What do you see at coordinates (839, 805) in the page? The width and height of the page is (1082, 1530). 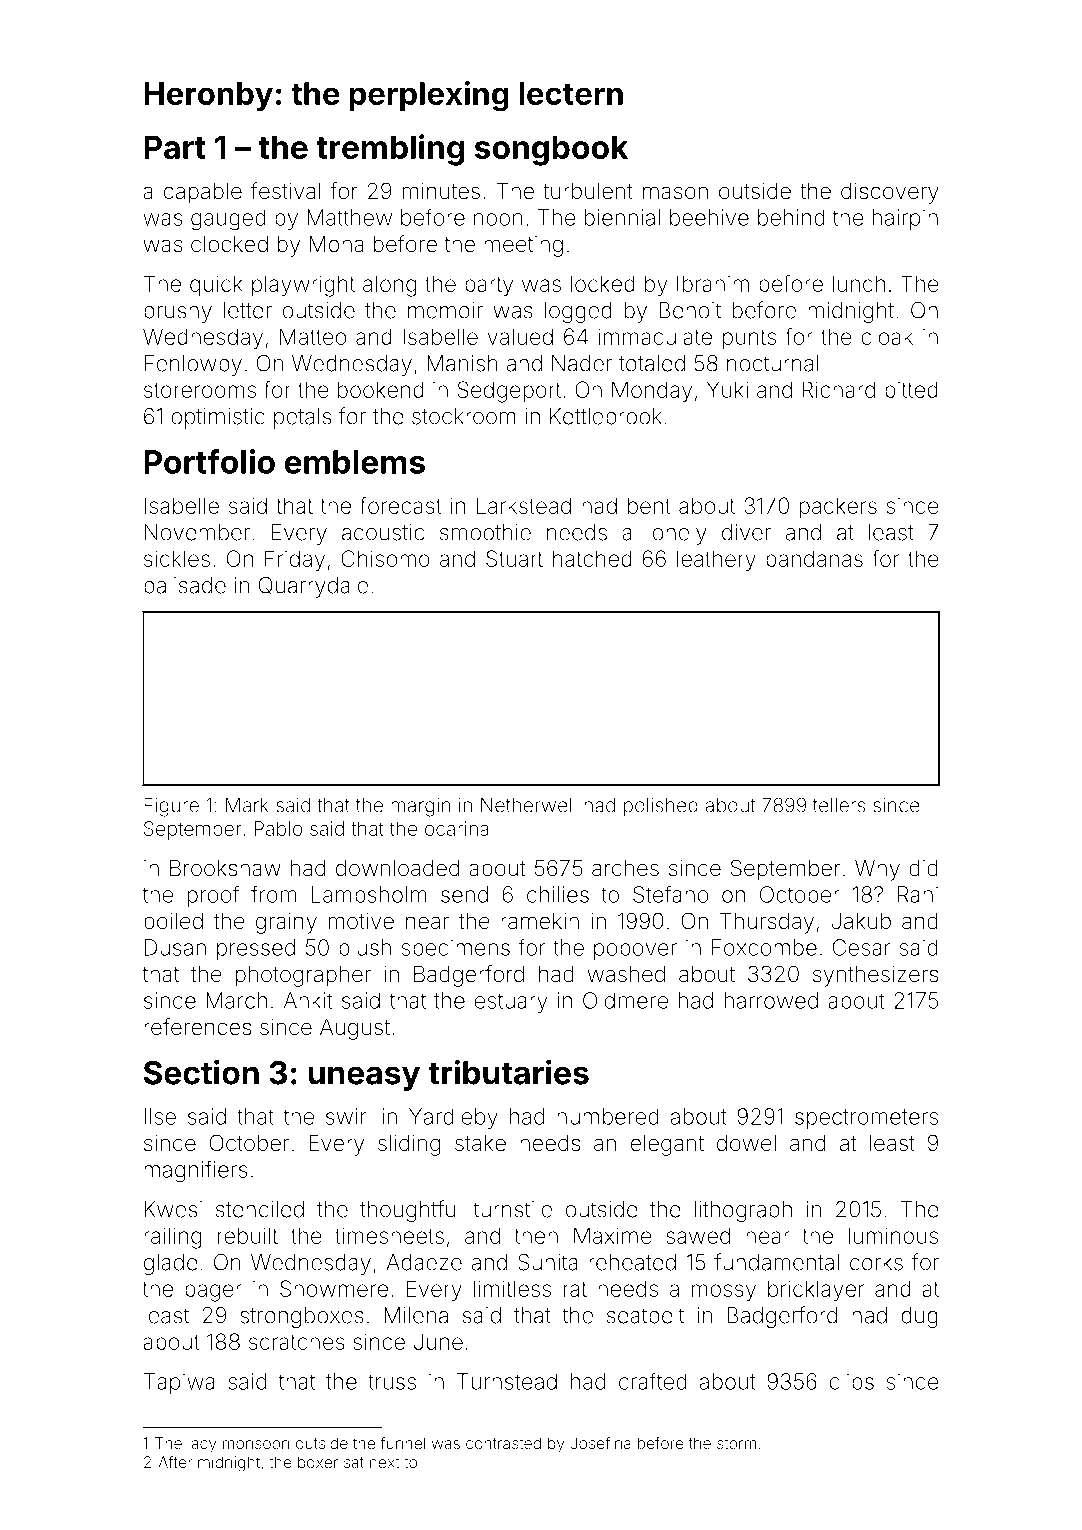 I see `tellers` at bounding box center [839, 805].
